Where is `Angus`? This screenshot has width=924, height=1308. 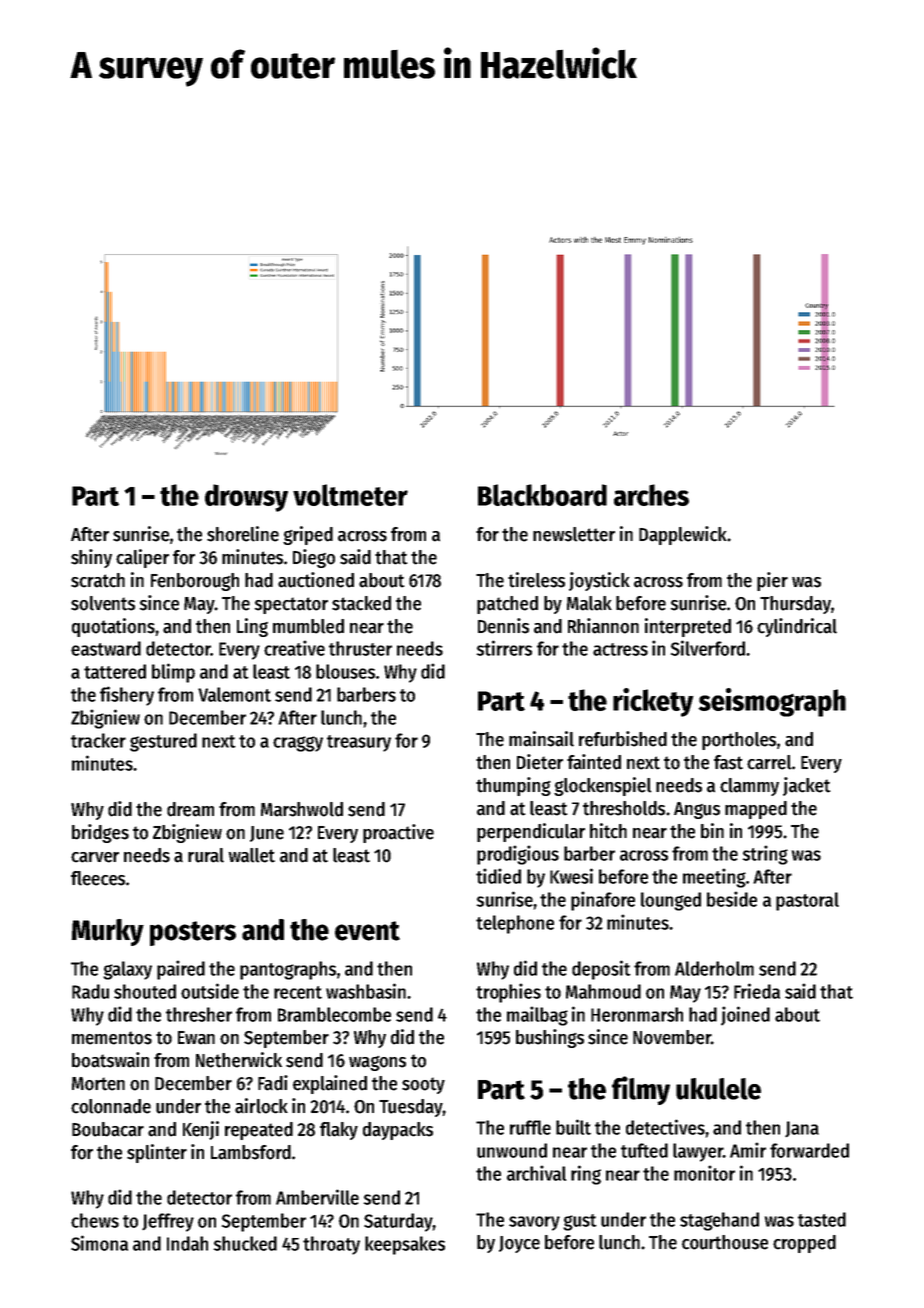
Angus is located at coordinates (697, 810).
